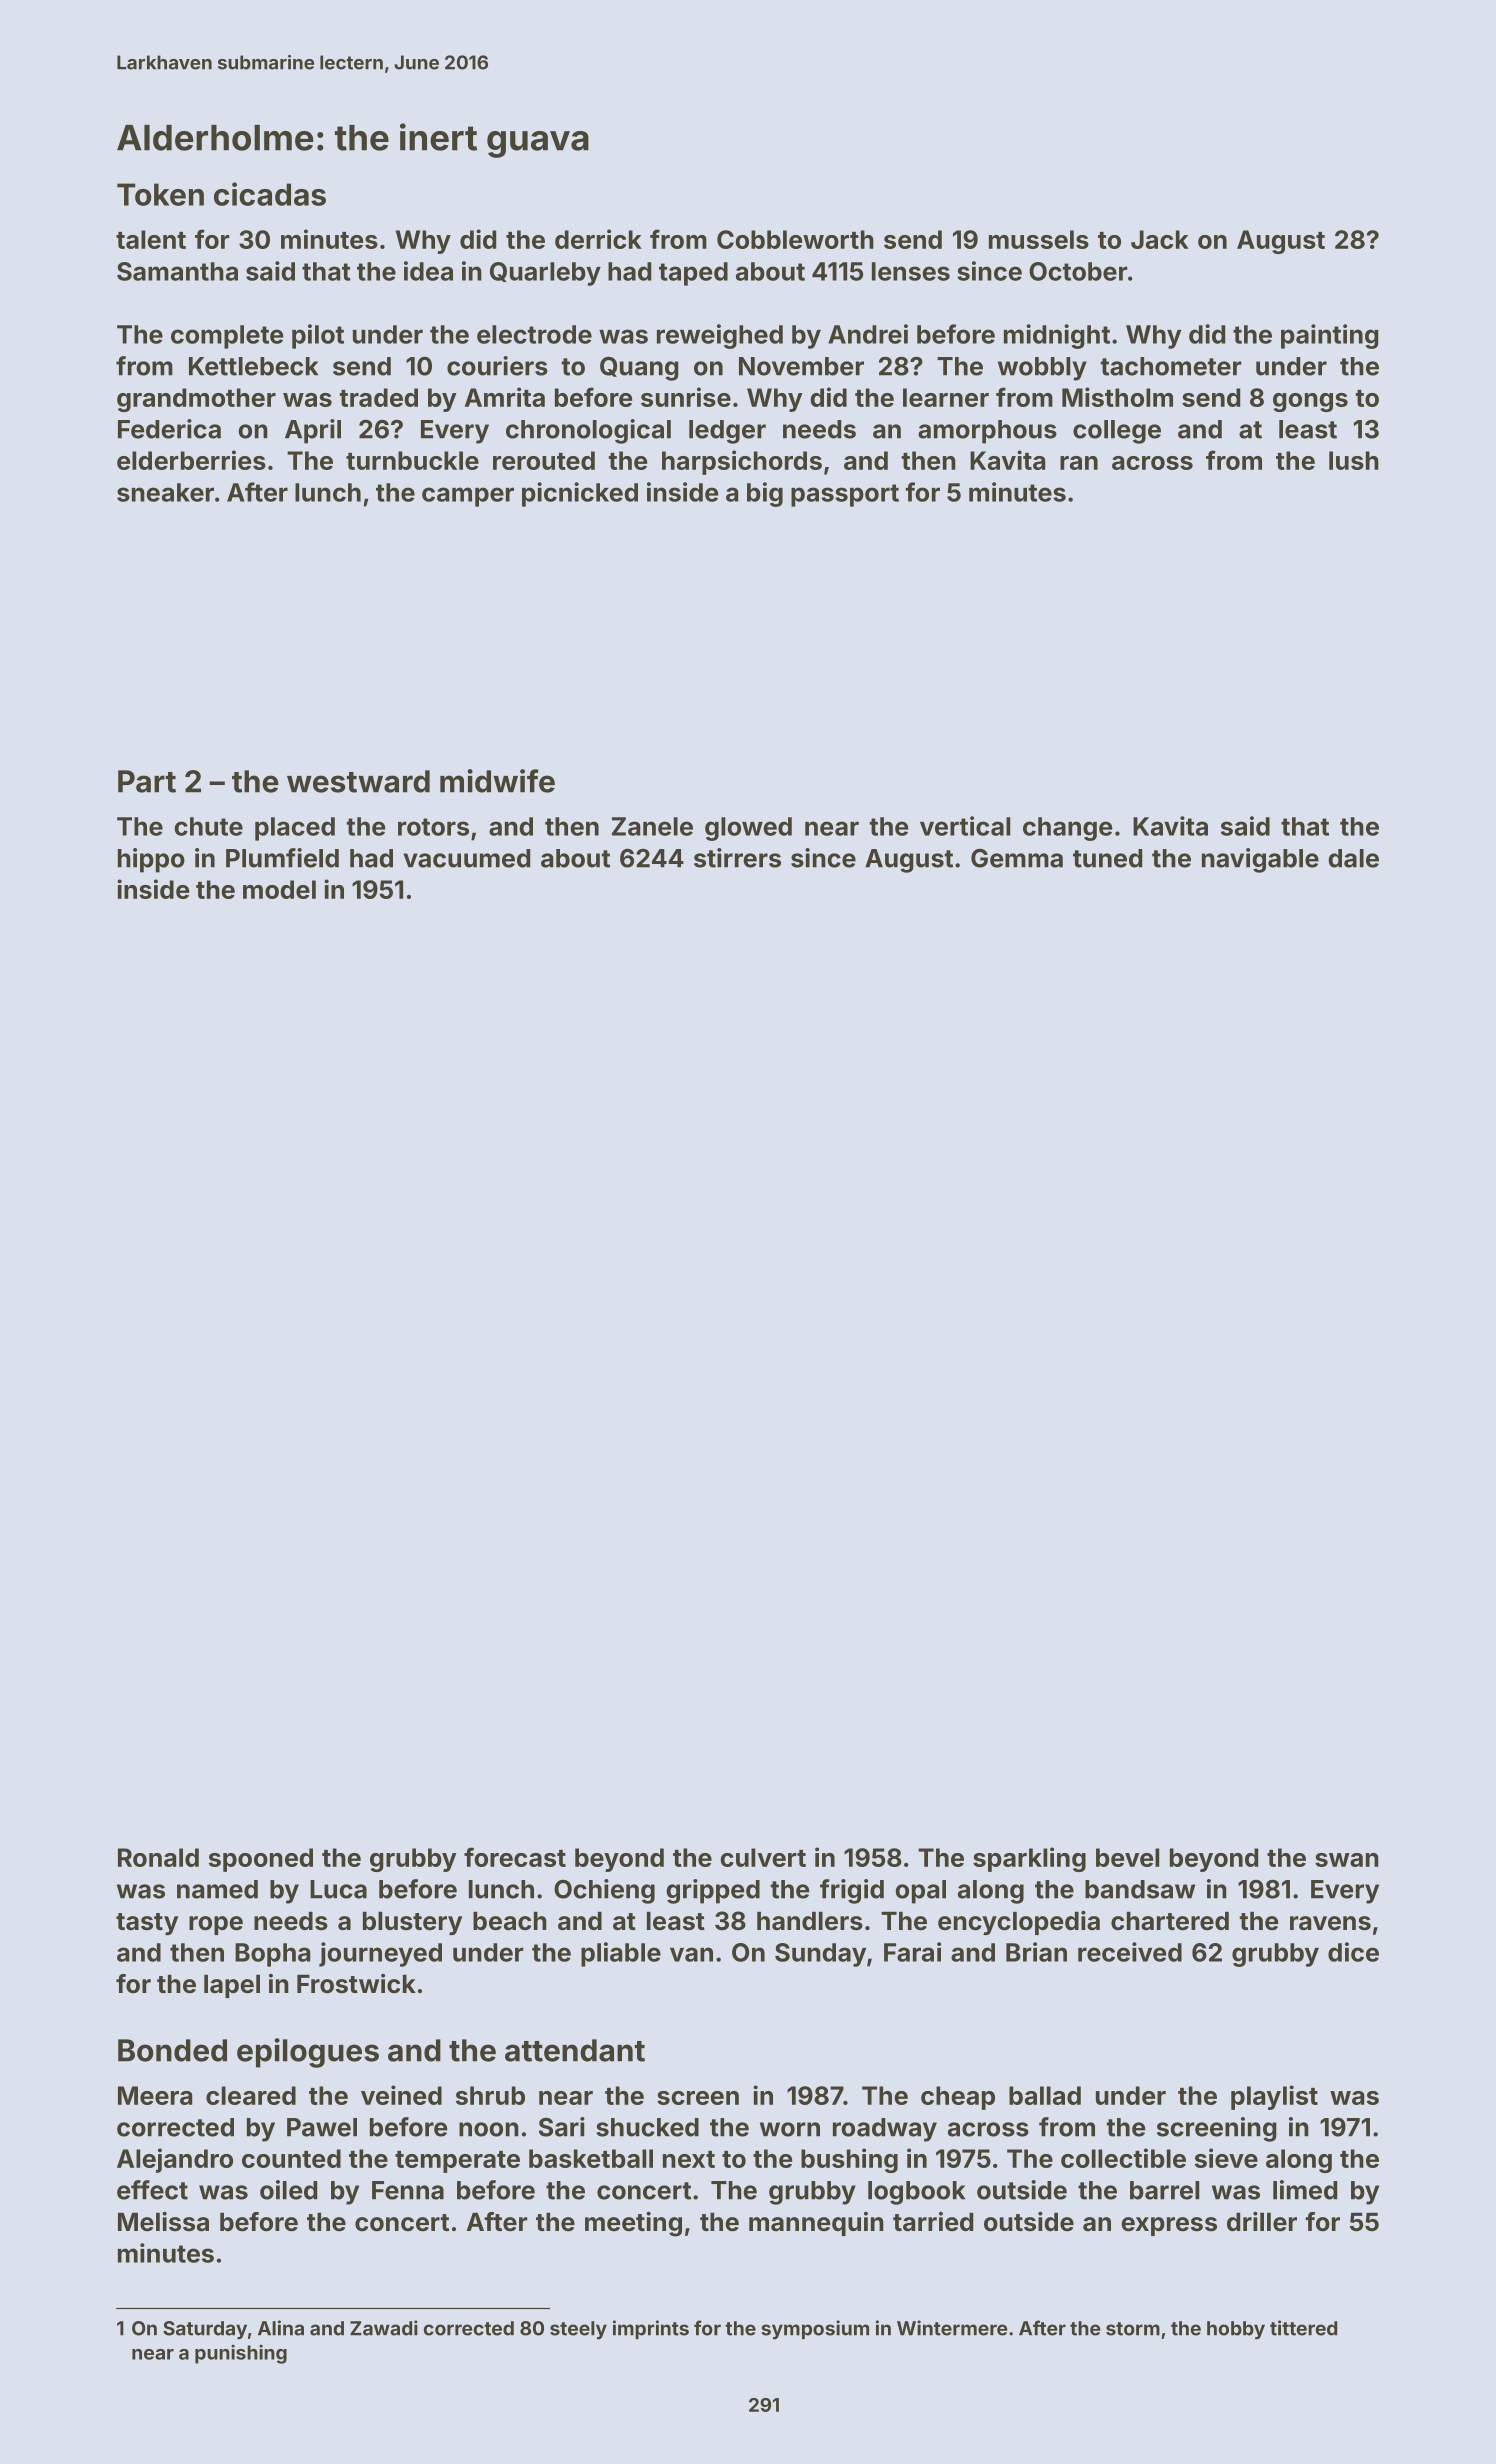 This image has height=2464, width=1496. I want to click on Jack, so click(1160, 239).
